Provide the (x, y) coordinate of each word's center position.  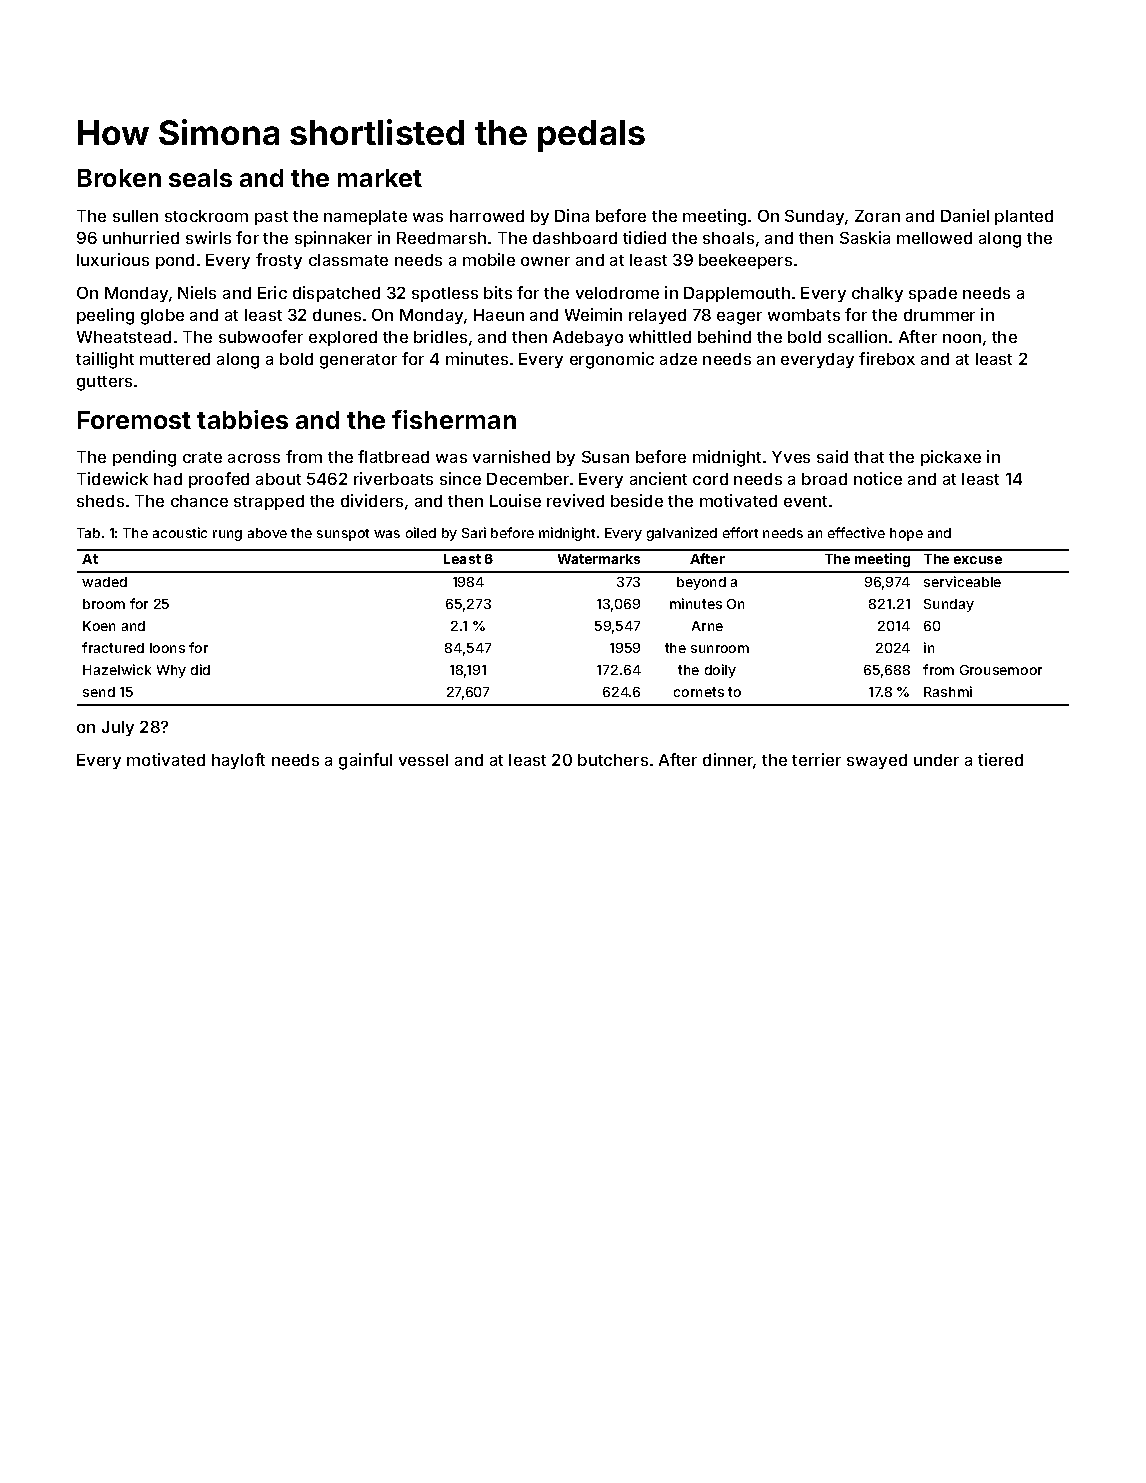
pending (144, 458)
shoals (728, 238)
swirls (208, 237)
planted (1024, 217)
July (118, 728)
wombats (804, 315)
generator (358, 361)
